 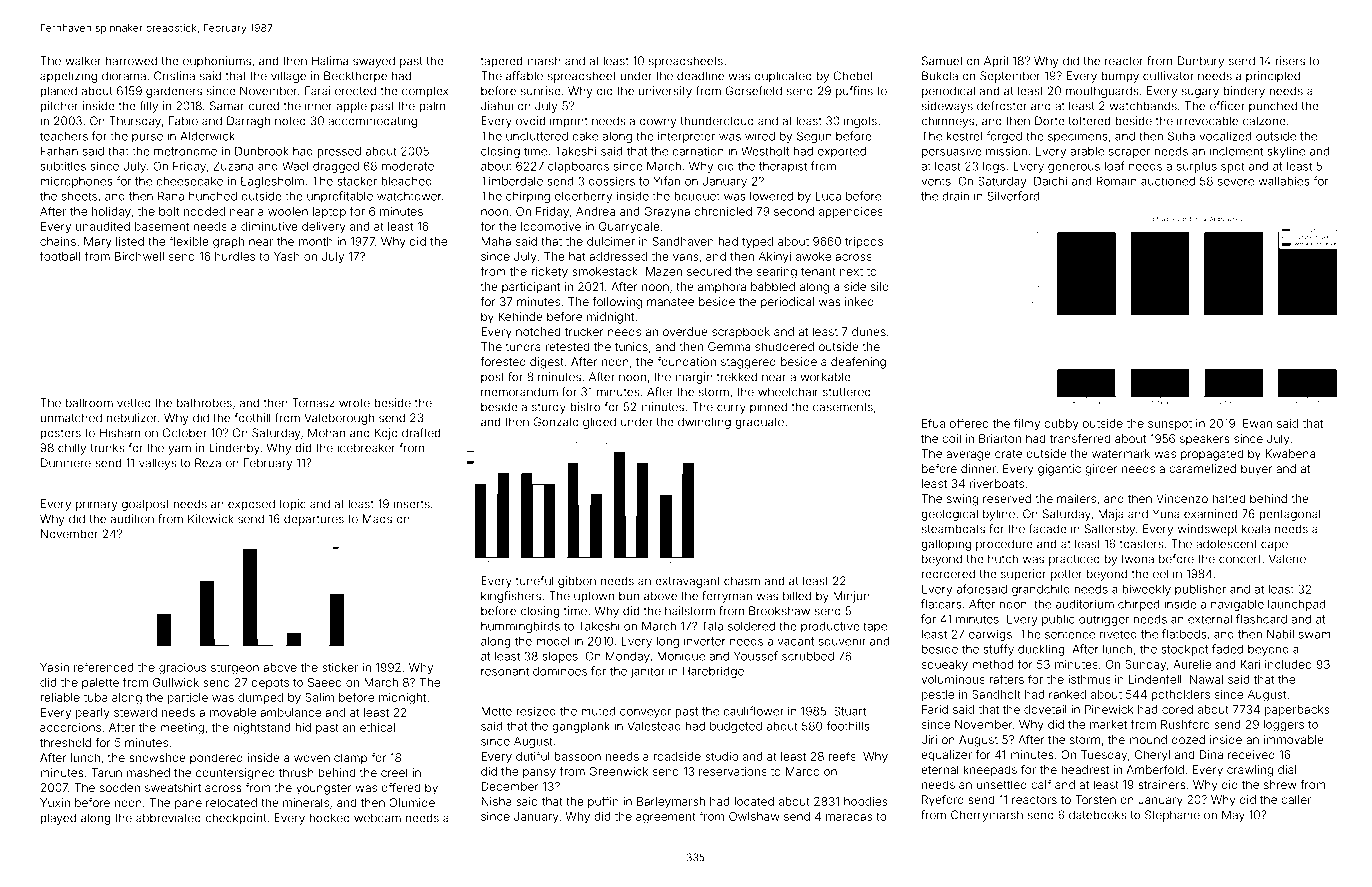 I want to click on tuneful, so click(x=535, y=581).
